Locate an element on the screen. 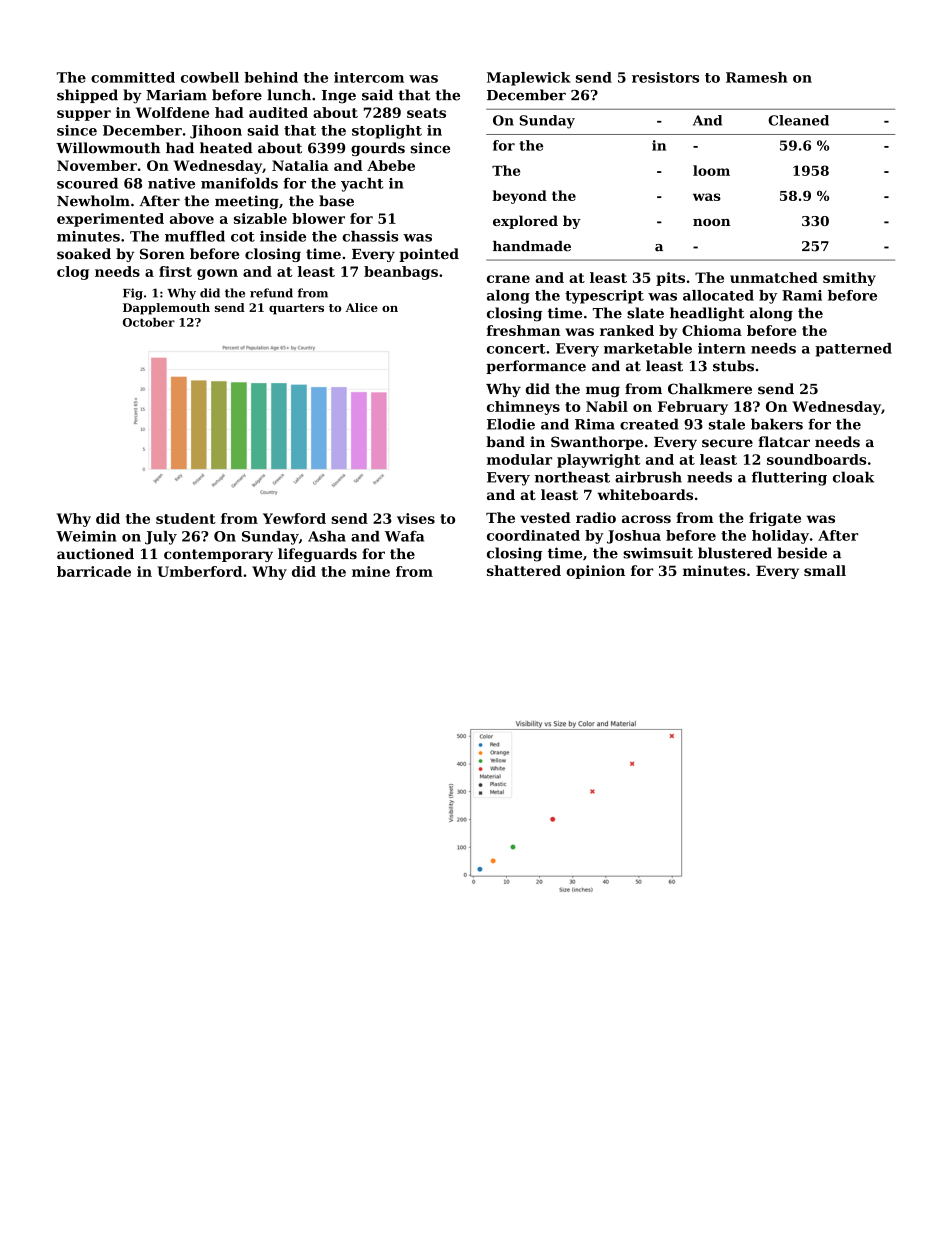  shattered is located at coordinates (524, 570).
